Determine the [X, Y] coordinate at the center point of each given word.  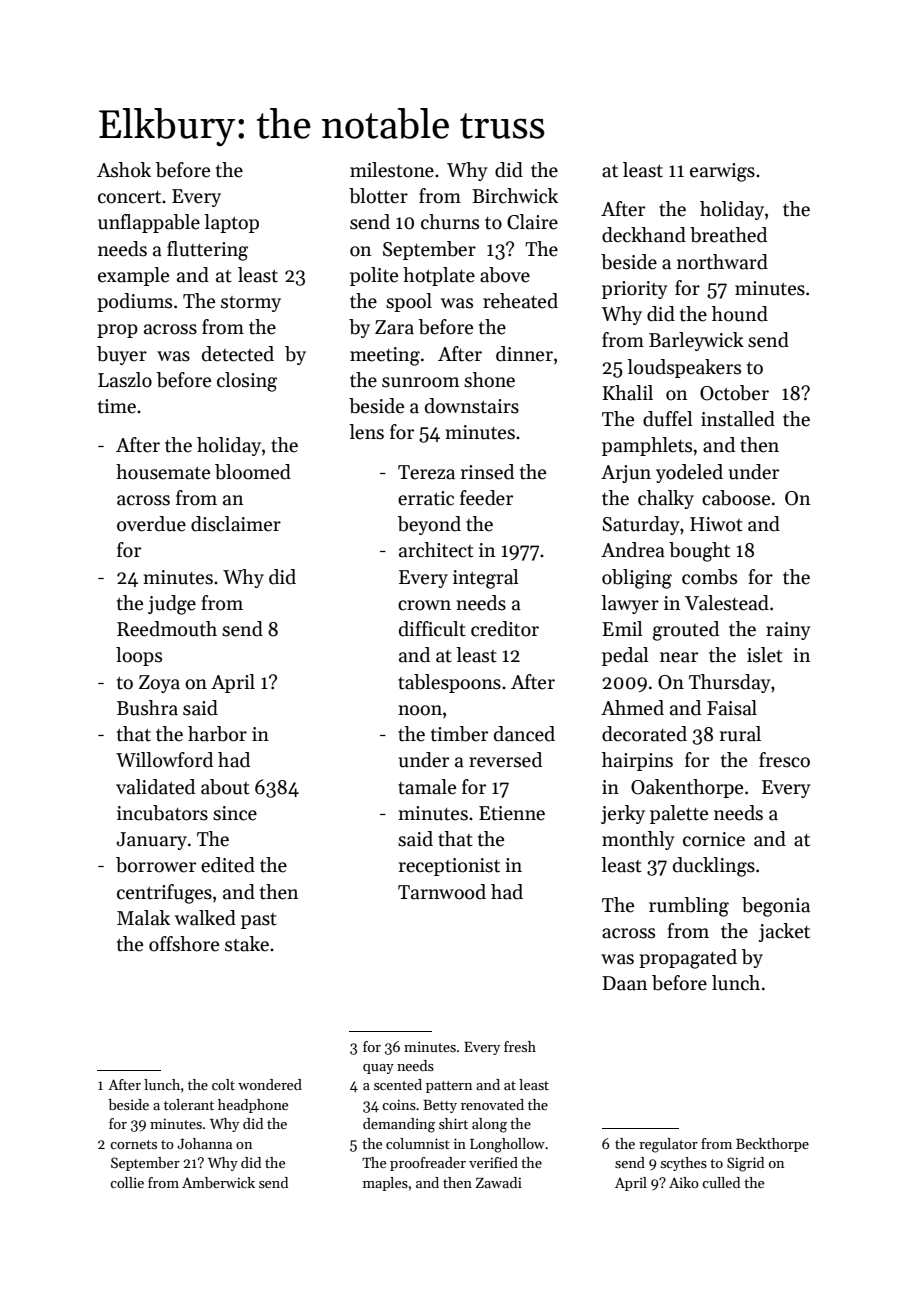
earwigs [722, 172]
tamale [427, 787]
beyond [429, 525]
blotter [378, 196]
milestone [392, 170]
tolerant [189, 1104]
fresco [784, 760]
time [117, 406]
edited [228, 865]
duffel [668, 419]
